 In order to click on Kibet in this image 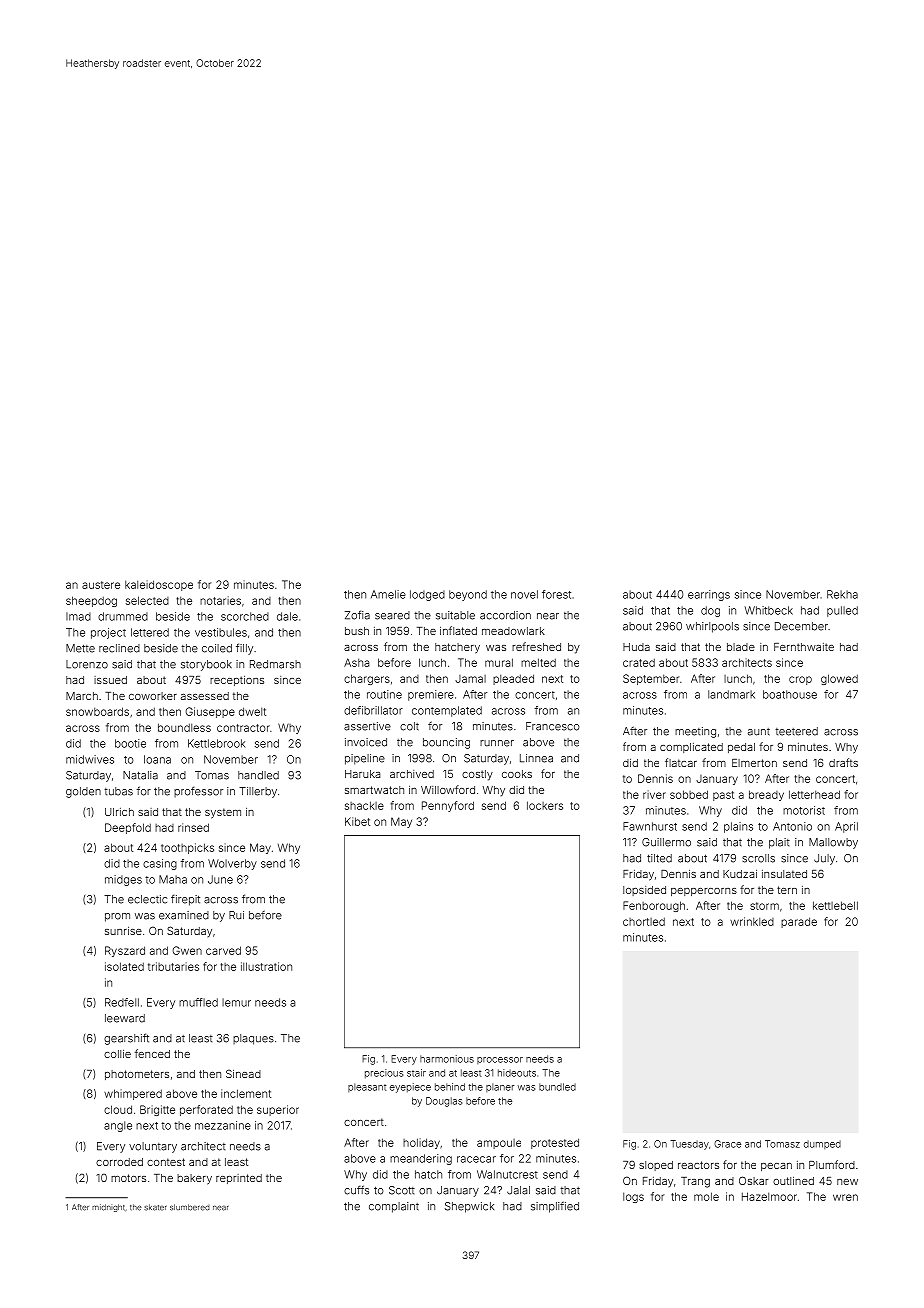, I will do `click(357, 821)`.
